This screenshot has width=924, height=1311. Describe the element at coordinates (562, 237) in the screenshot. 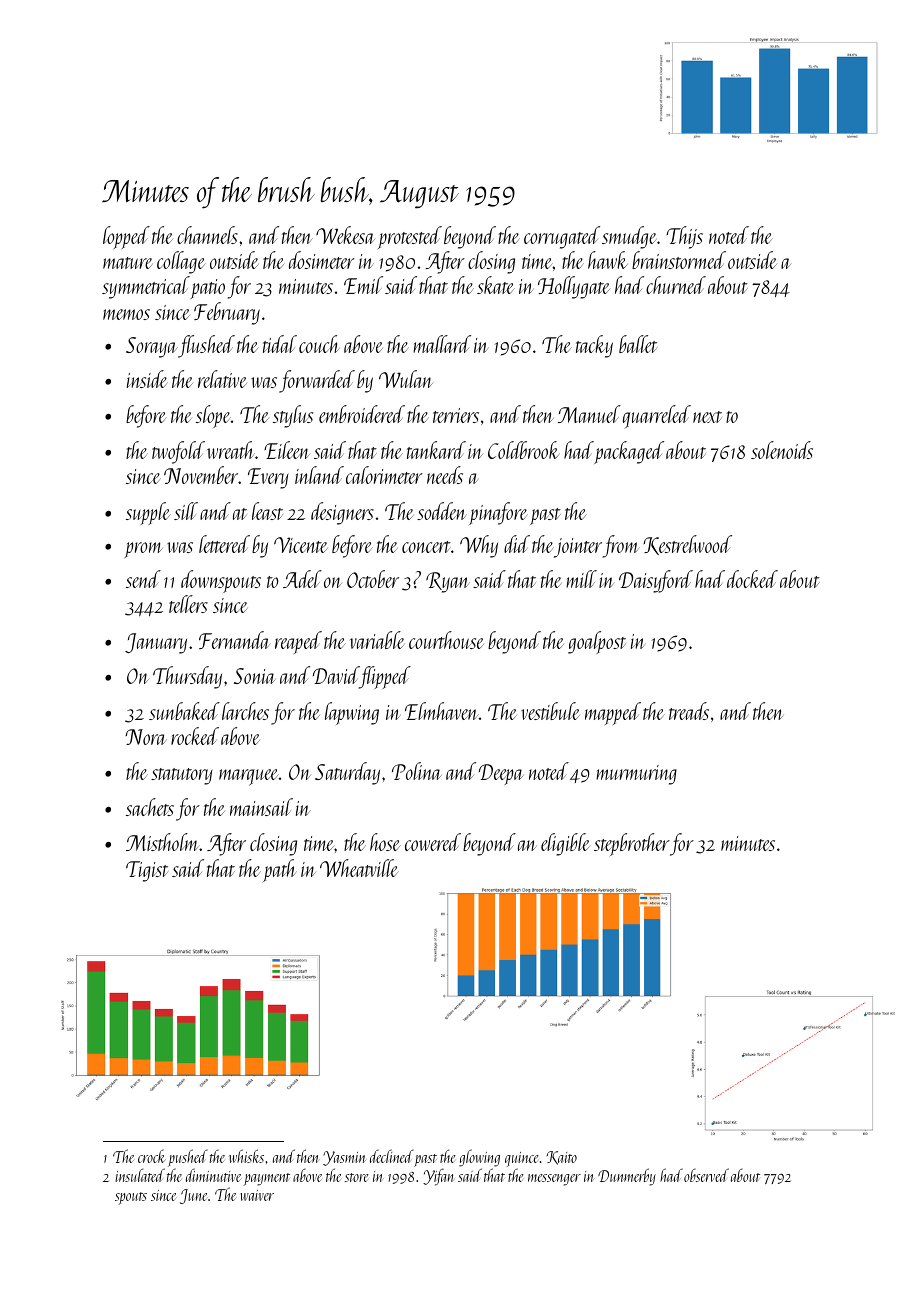

I see `corrugated` at that location.
